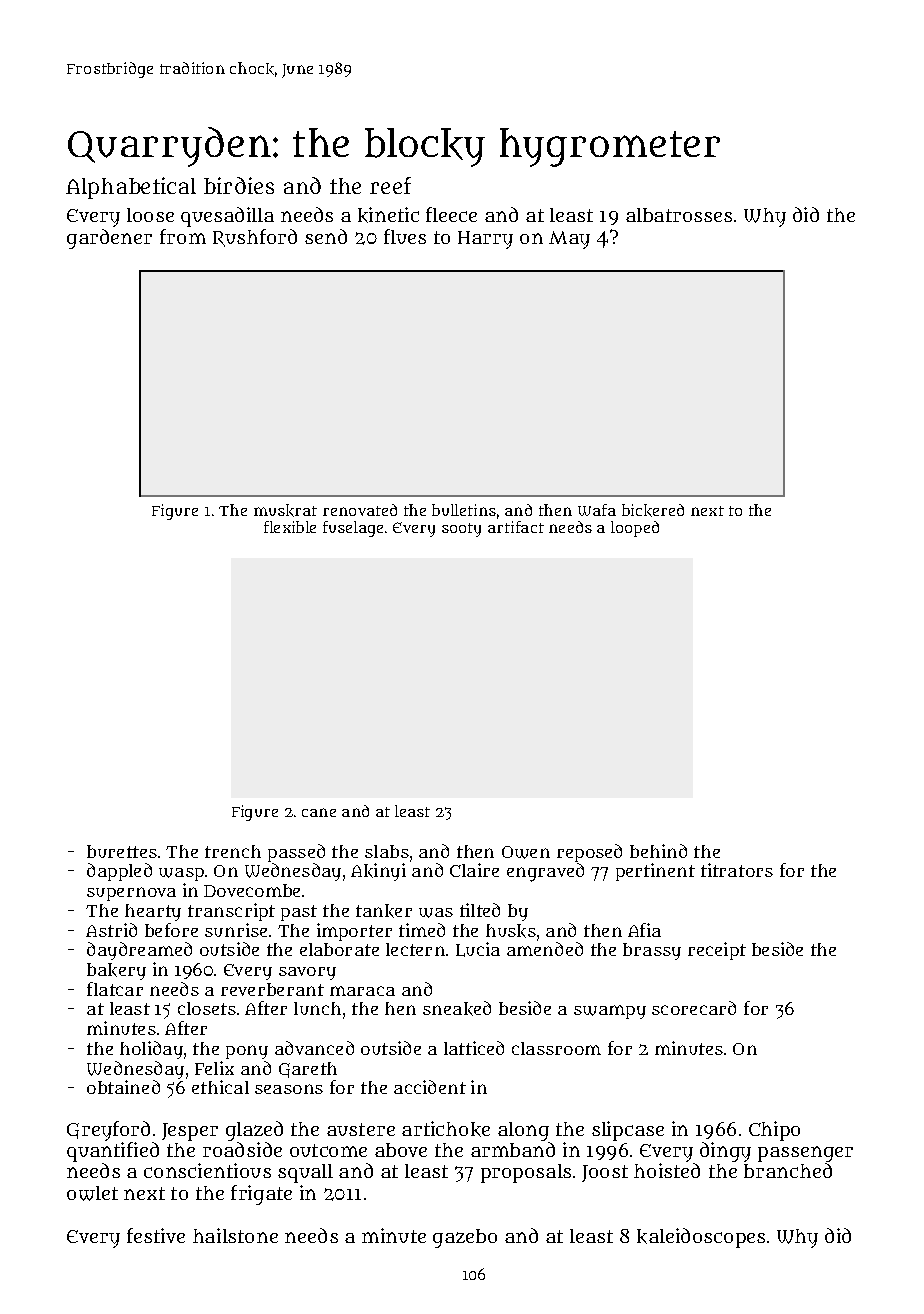 This screenshot has width=924, height=1314. What do you see at coordinates (737, 870) in the screenshot?
I see `titrators` at bounding box center [737, 870].
